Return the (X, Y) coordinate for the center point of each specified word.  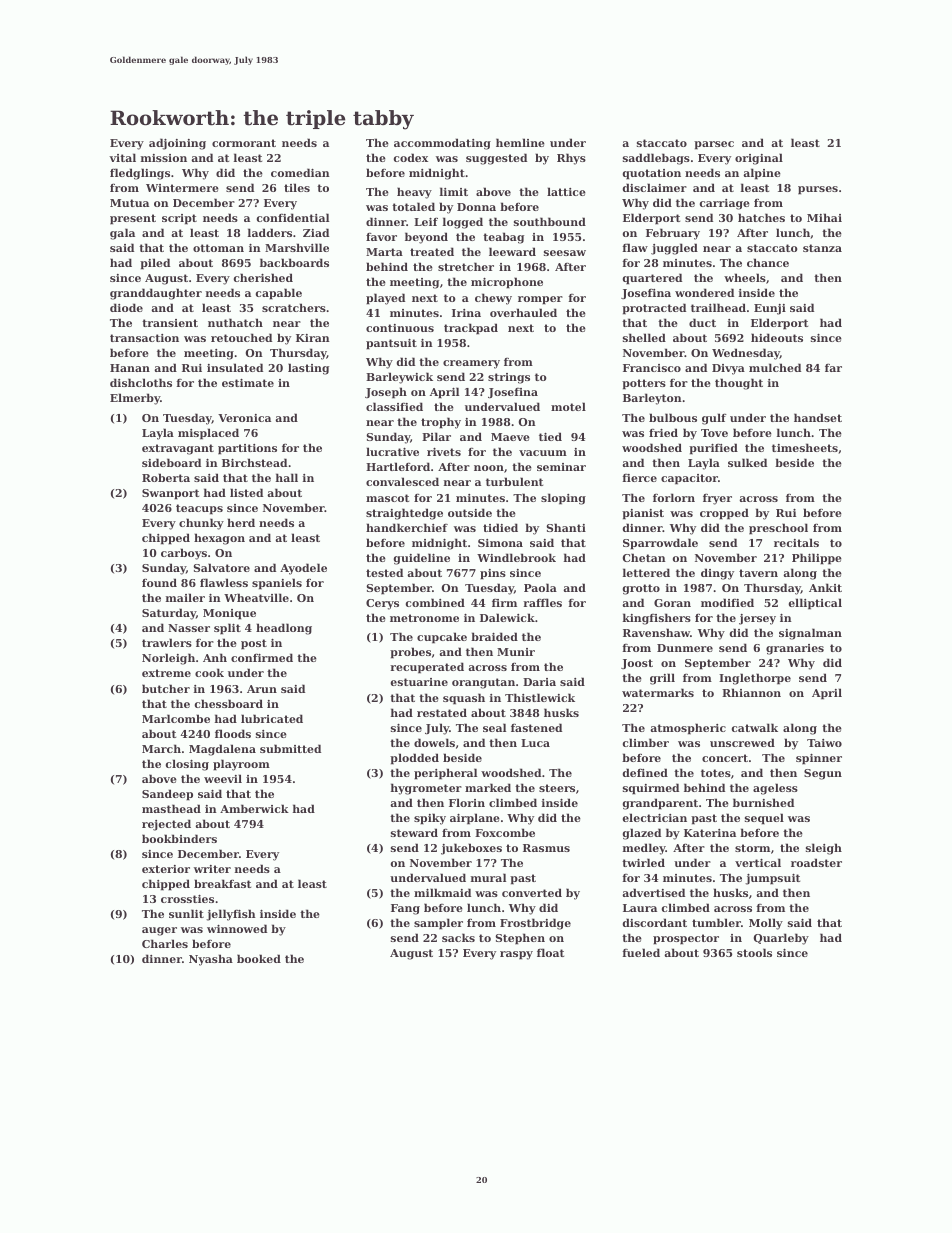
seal (494, 727)
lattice (566, 191)
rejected (166, 825)
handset (818, 417)
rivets (444, 452)
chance (768, 262)
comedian (300, 172)
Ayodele (303, 569)
